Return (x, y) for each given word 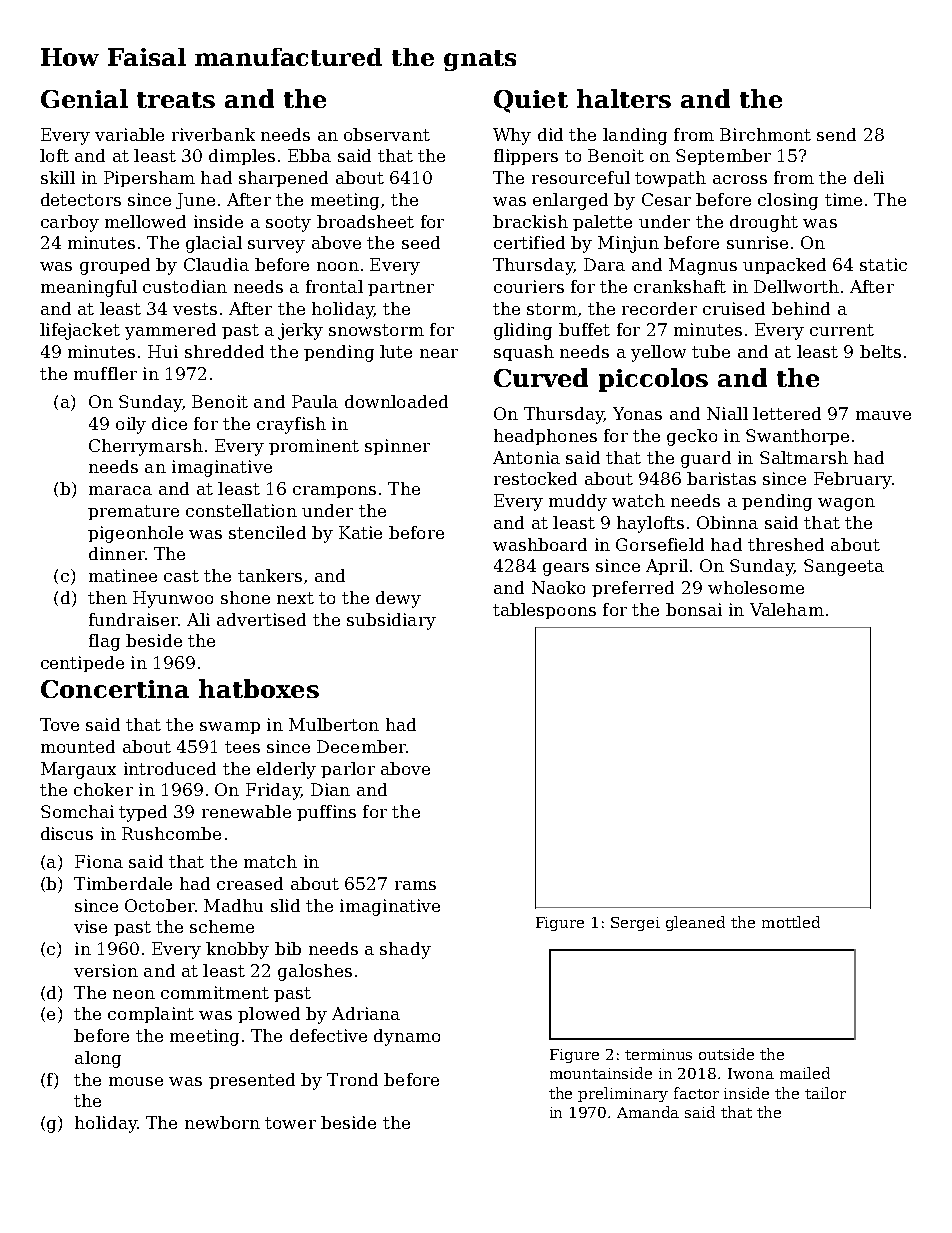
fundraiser (133, 619)
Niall (727, 413)
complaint (151, 1015)
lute (396, 351)
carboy (70, 223)
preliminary (623, 1094)
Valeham (787, 609)
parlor (348, 770)
